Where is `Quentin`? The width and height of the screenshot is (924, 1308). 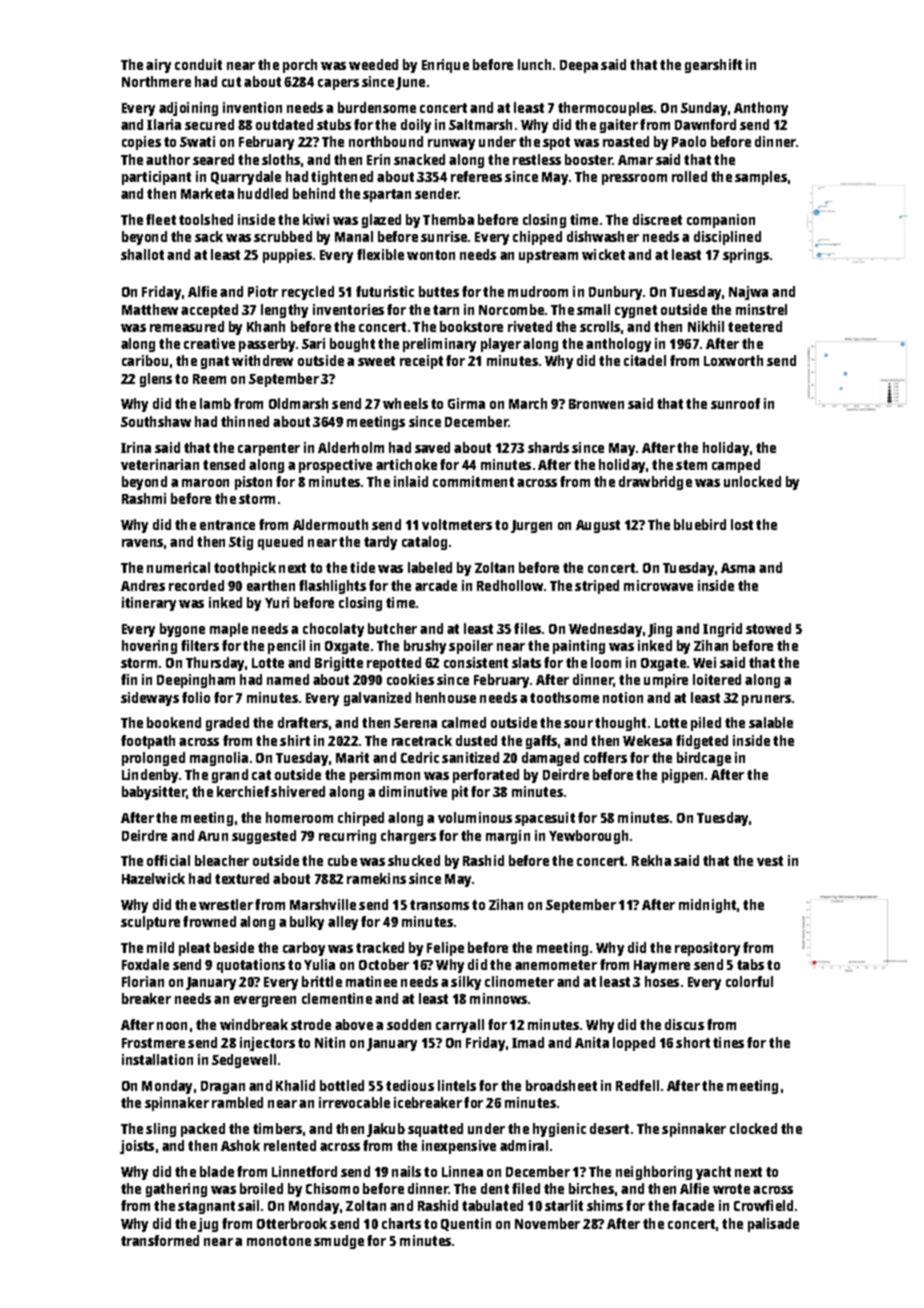 Quentin is located at coordinates (466, 1224).
